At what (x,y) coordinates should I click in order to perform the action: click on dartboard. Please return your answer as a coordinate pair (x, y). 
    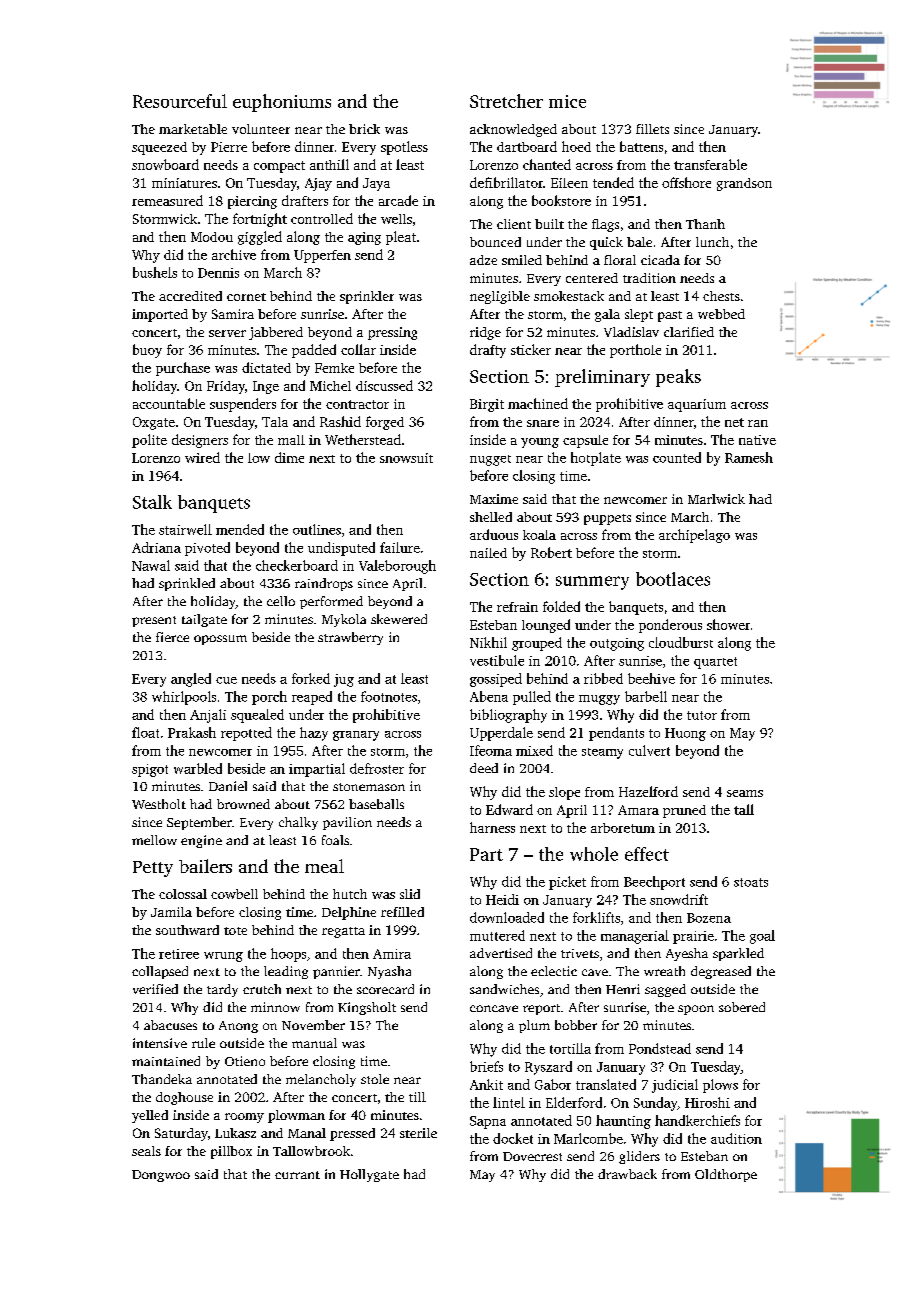
    Looking at the image, I should click on (527, 146).
